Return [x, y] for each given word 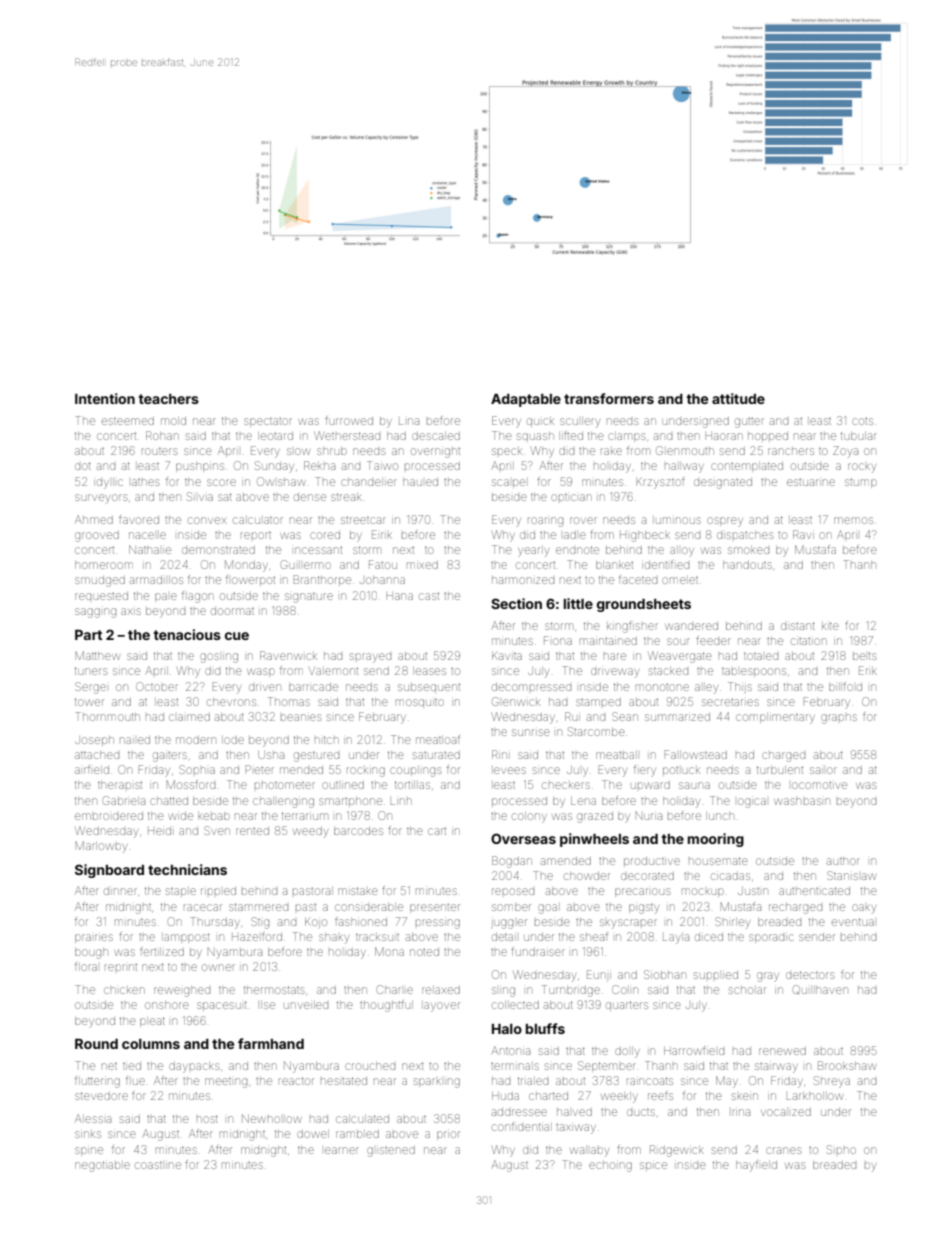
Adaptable [526, 400]
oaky [864, 909]
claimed [189, 717]
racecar [203, 907]
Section [516, 603]
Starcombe [596, 731]
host [207, 1119]
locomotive [819, 785]
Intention [105, 398]
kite [830, 626]
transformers [609, 398]
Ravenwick [288, 655]
